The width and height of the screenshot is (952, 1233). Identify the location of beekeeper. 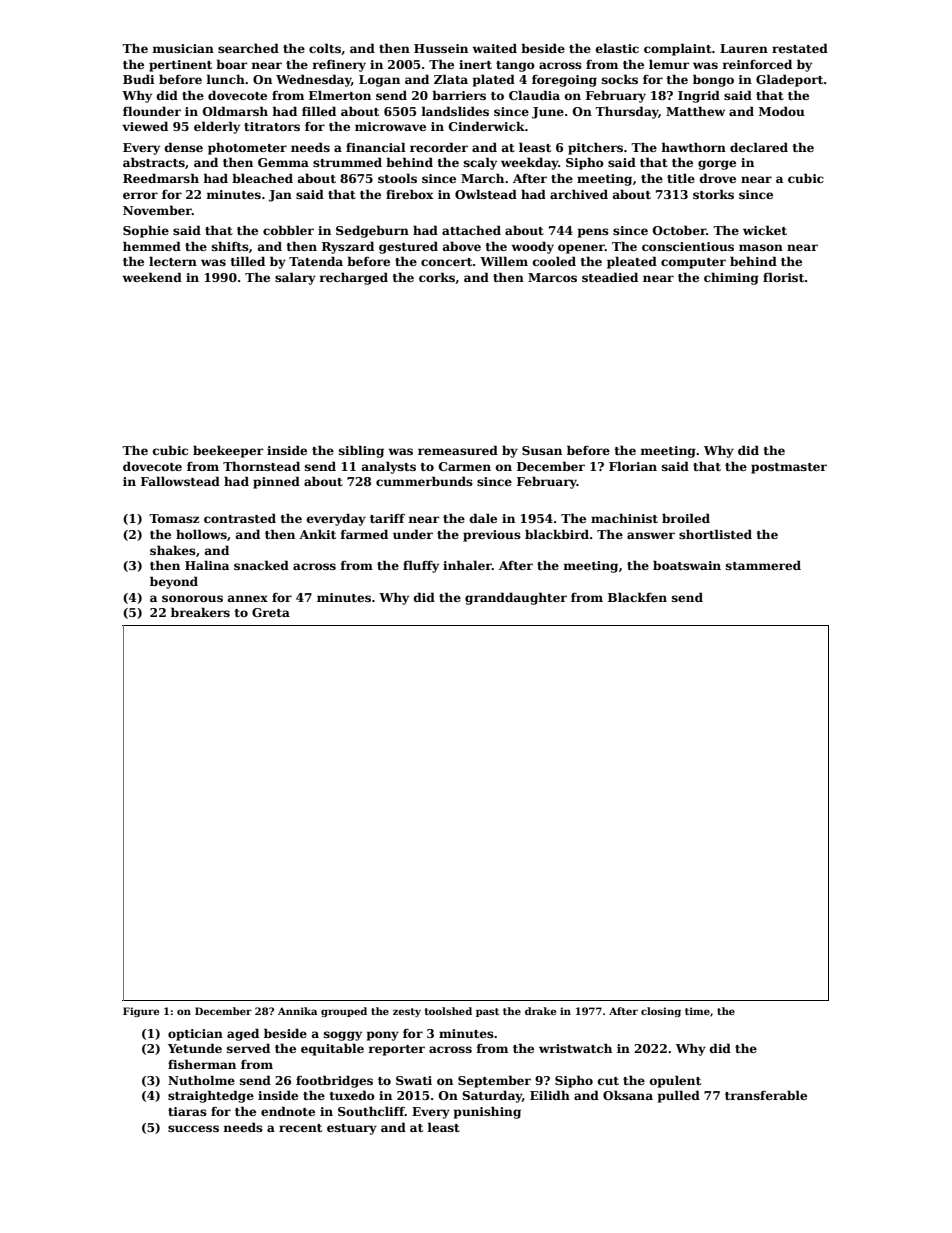
(228, 451).
